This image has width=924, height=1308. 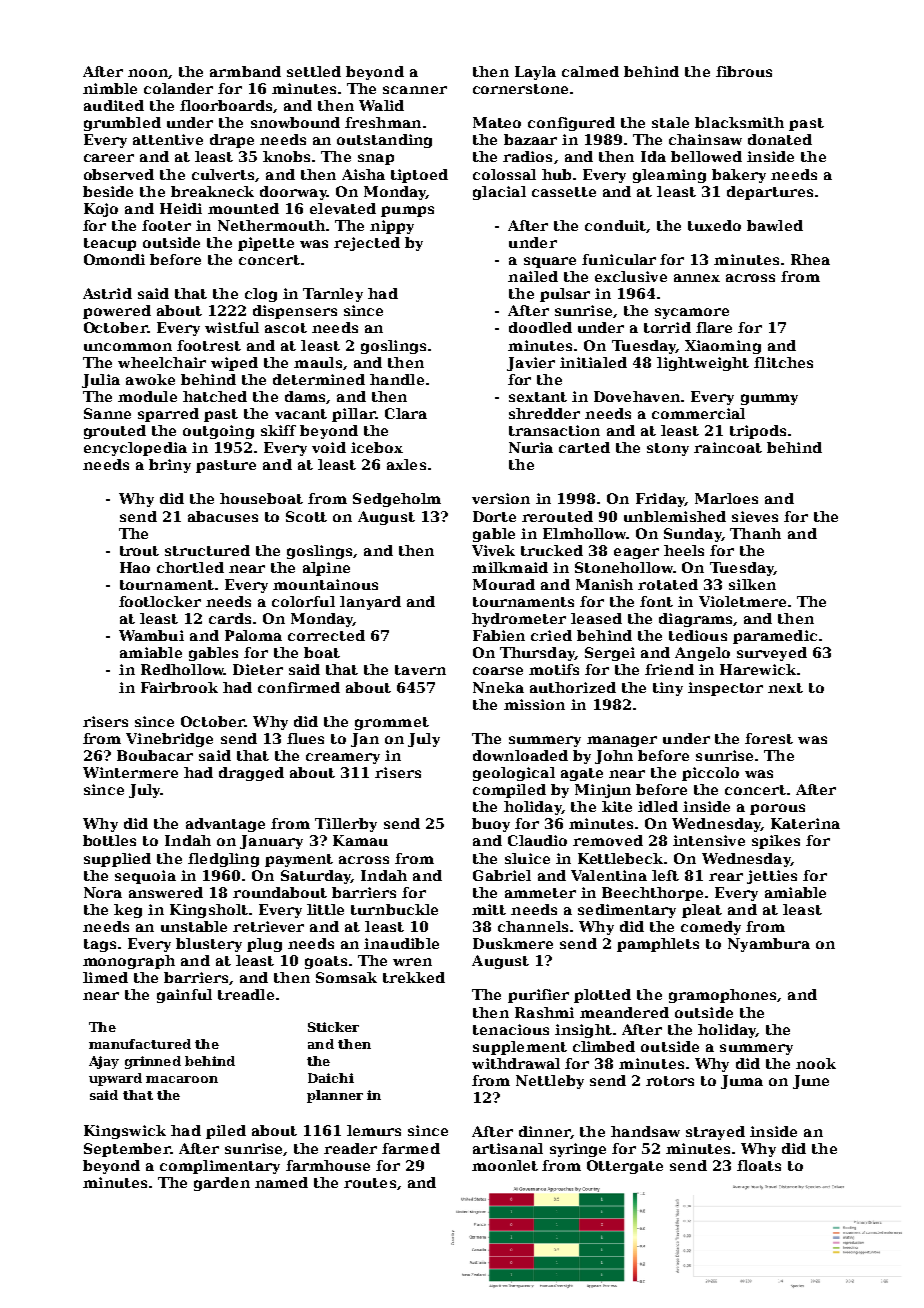 I want to click on drape, so click(x=232, y=141).
